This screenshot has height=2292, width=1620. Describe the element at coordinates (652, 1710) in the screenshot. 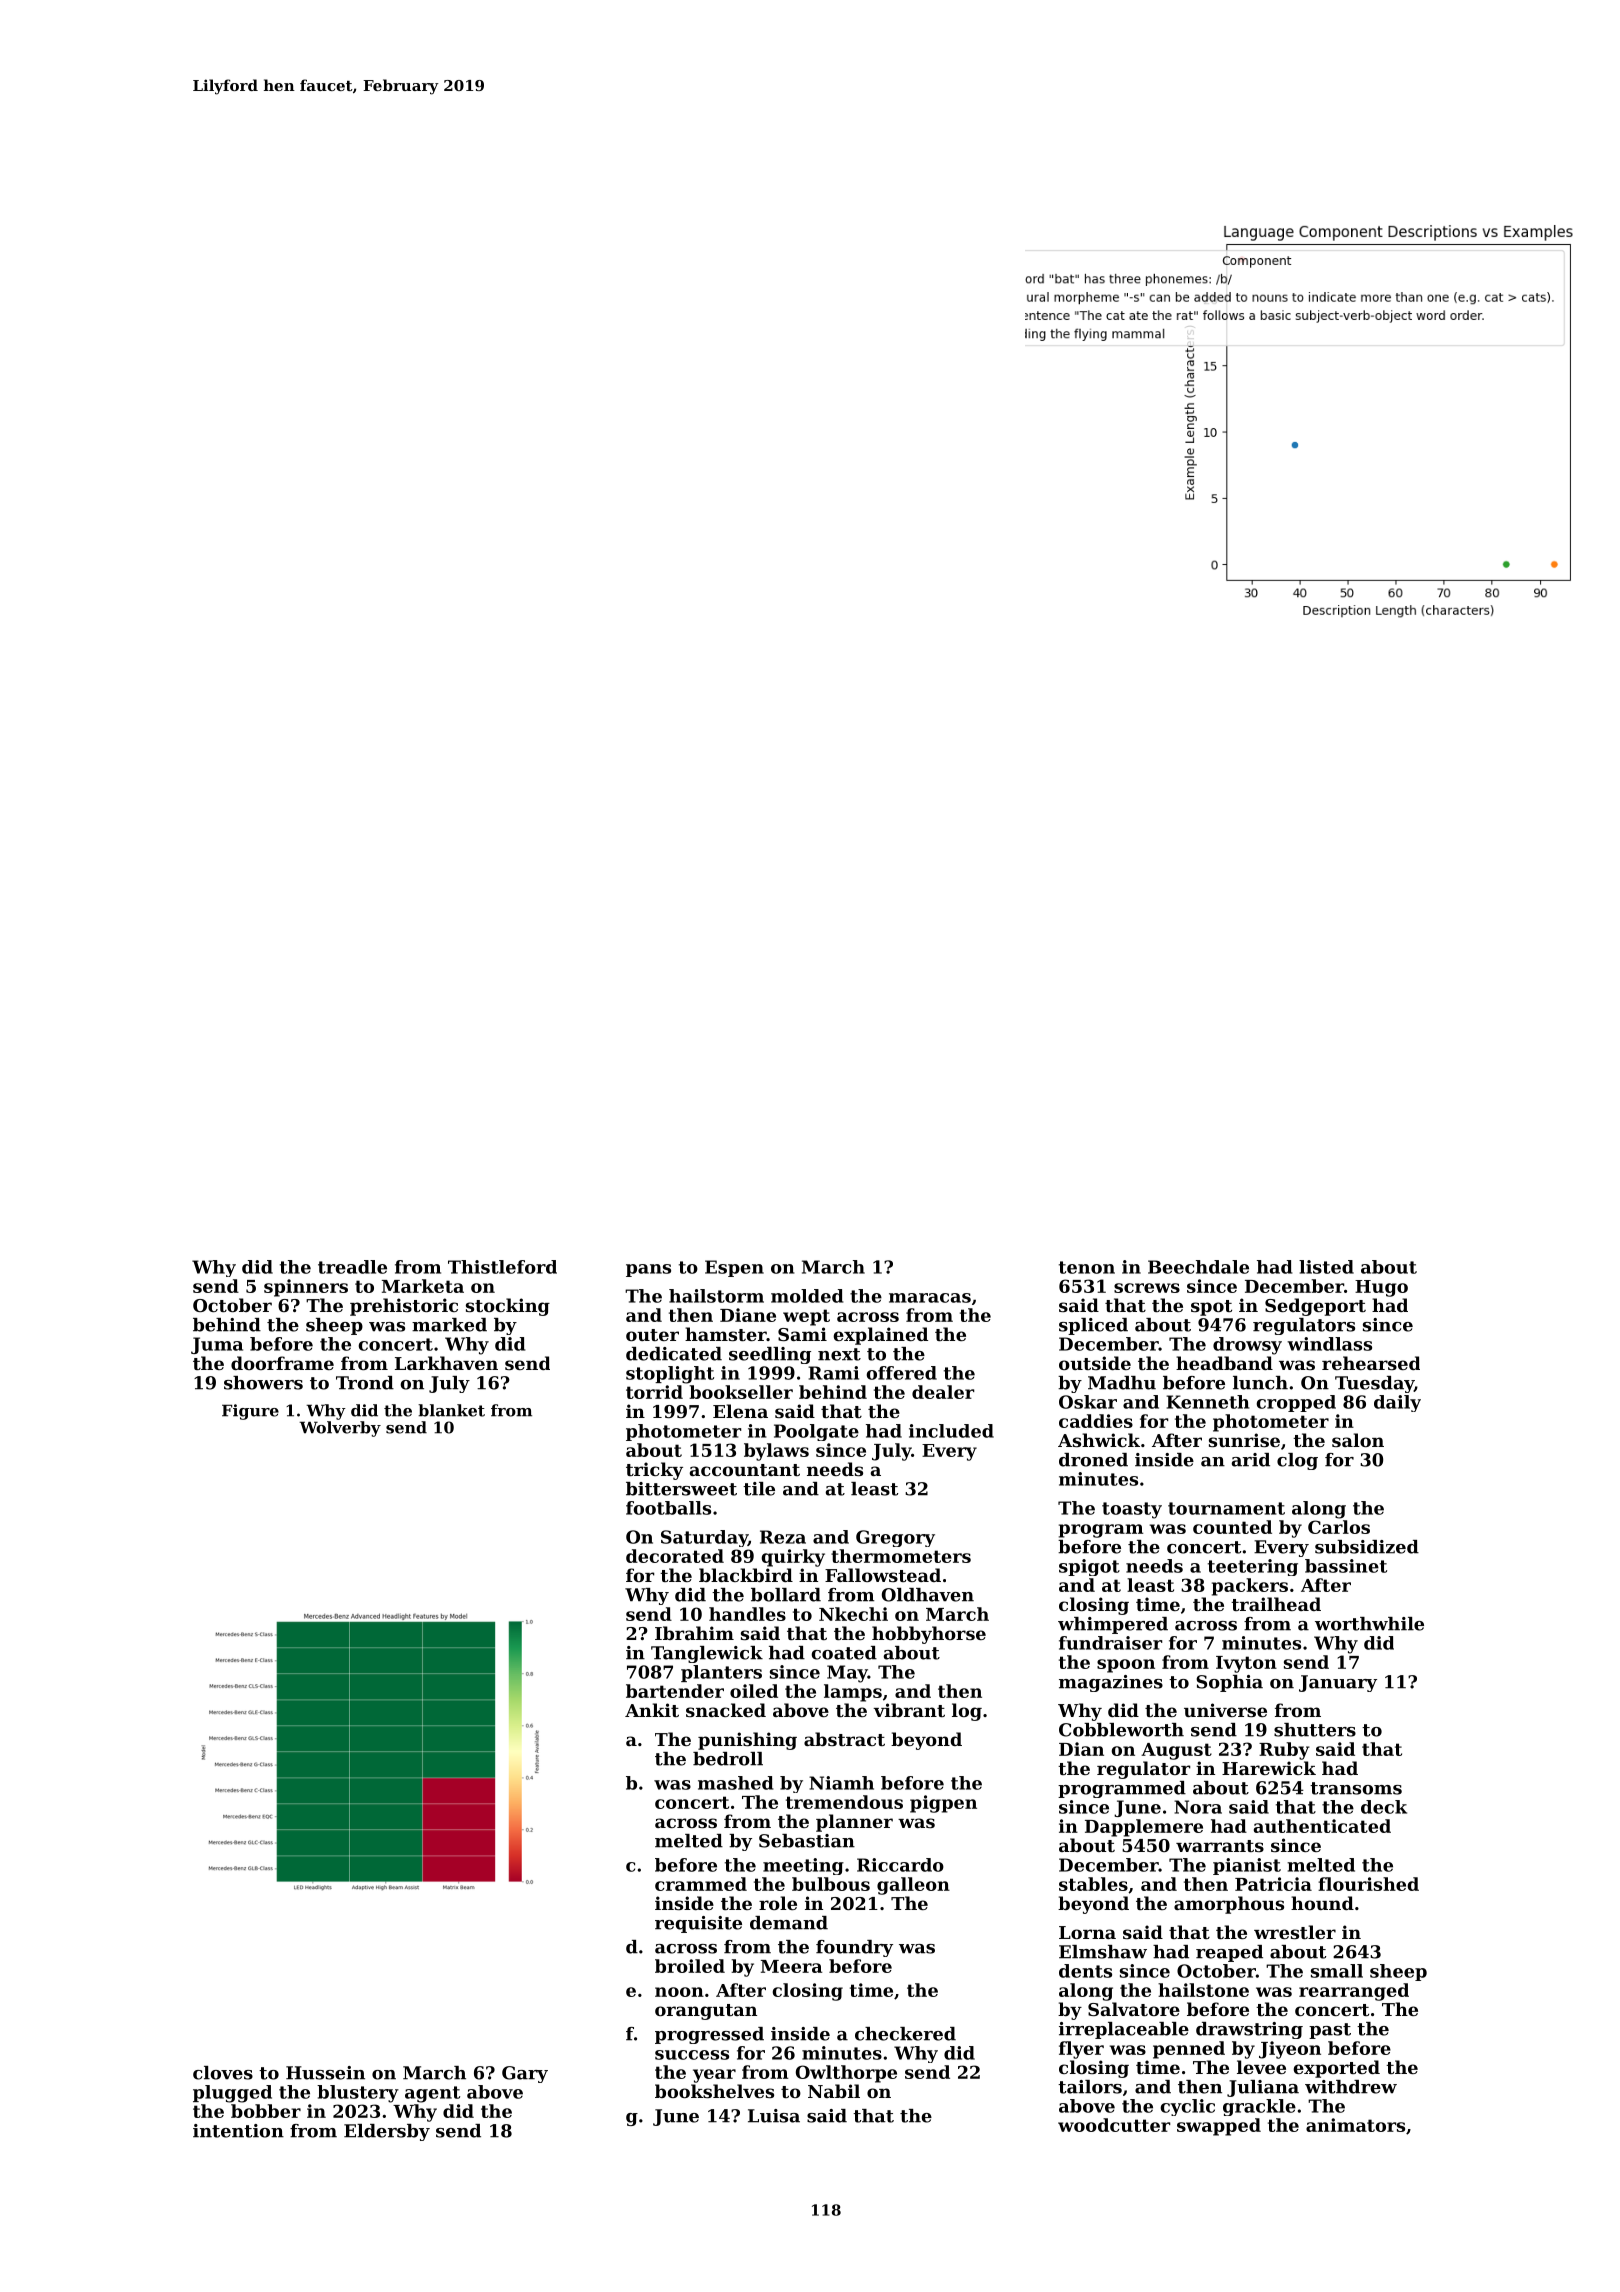

I see `Ankit` at that location.
